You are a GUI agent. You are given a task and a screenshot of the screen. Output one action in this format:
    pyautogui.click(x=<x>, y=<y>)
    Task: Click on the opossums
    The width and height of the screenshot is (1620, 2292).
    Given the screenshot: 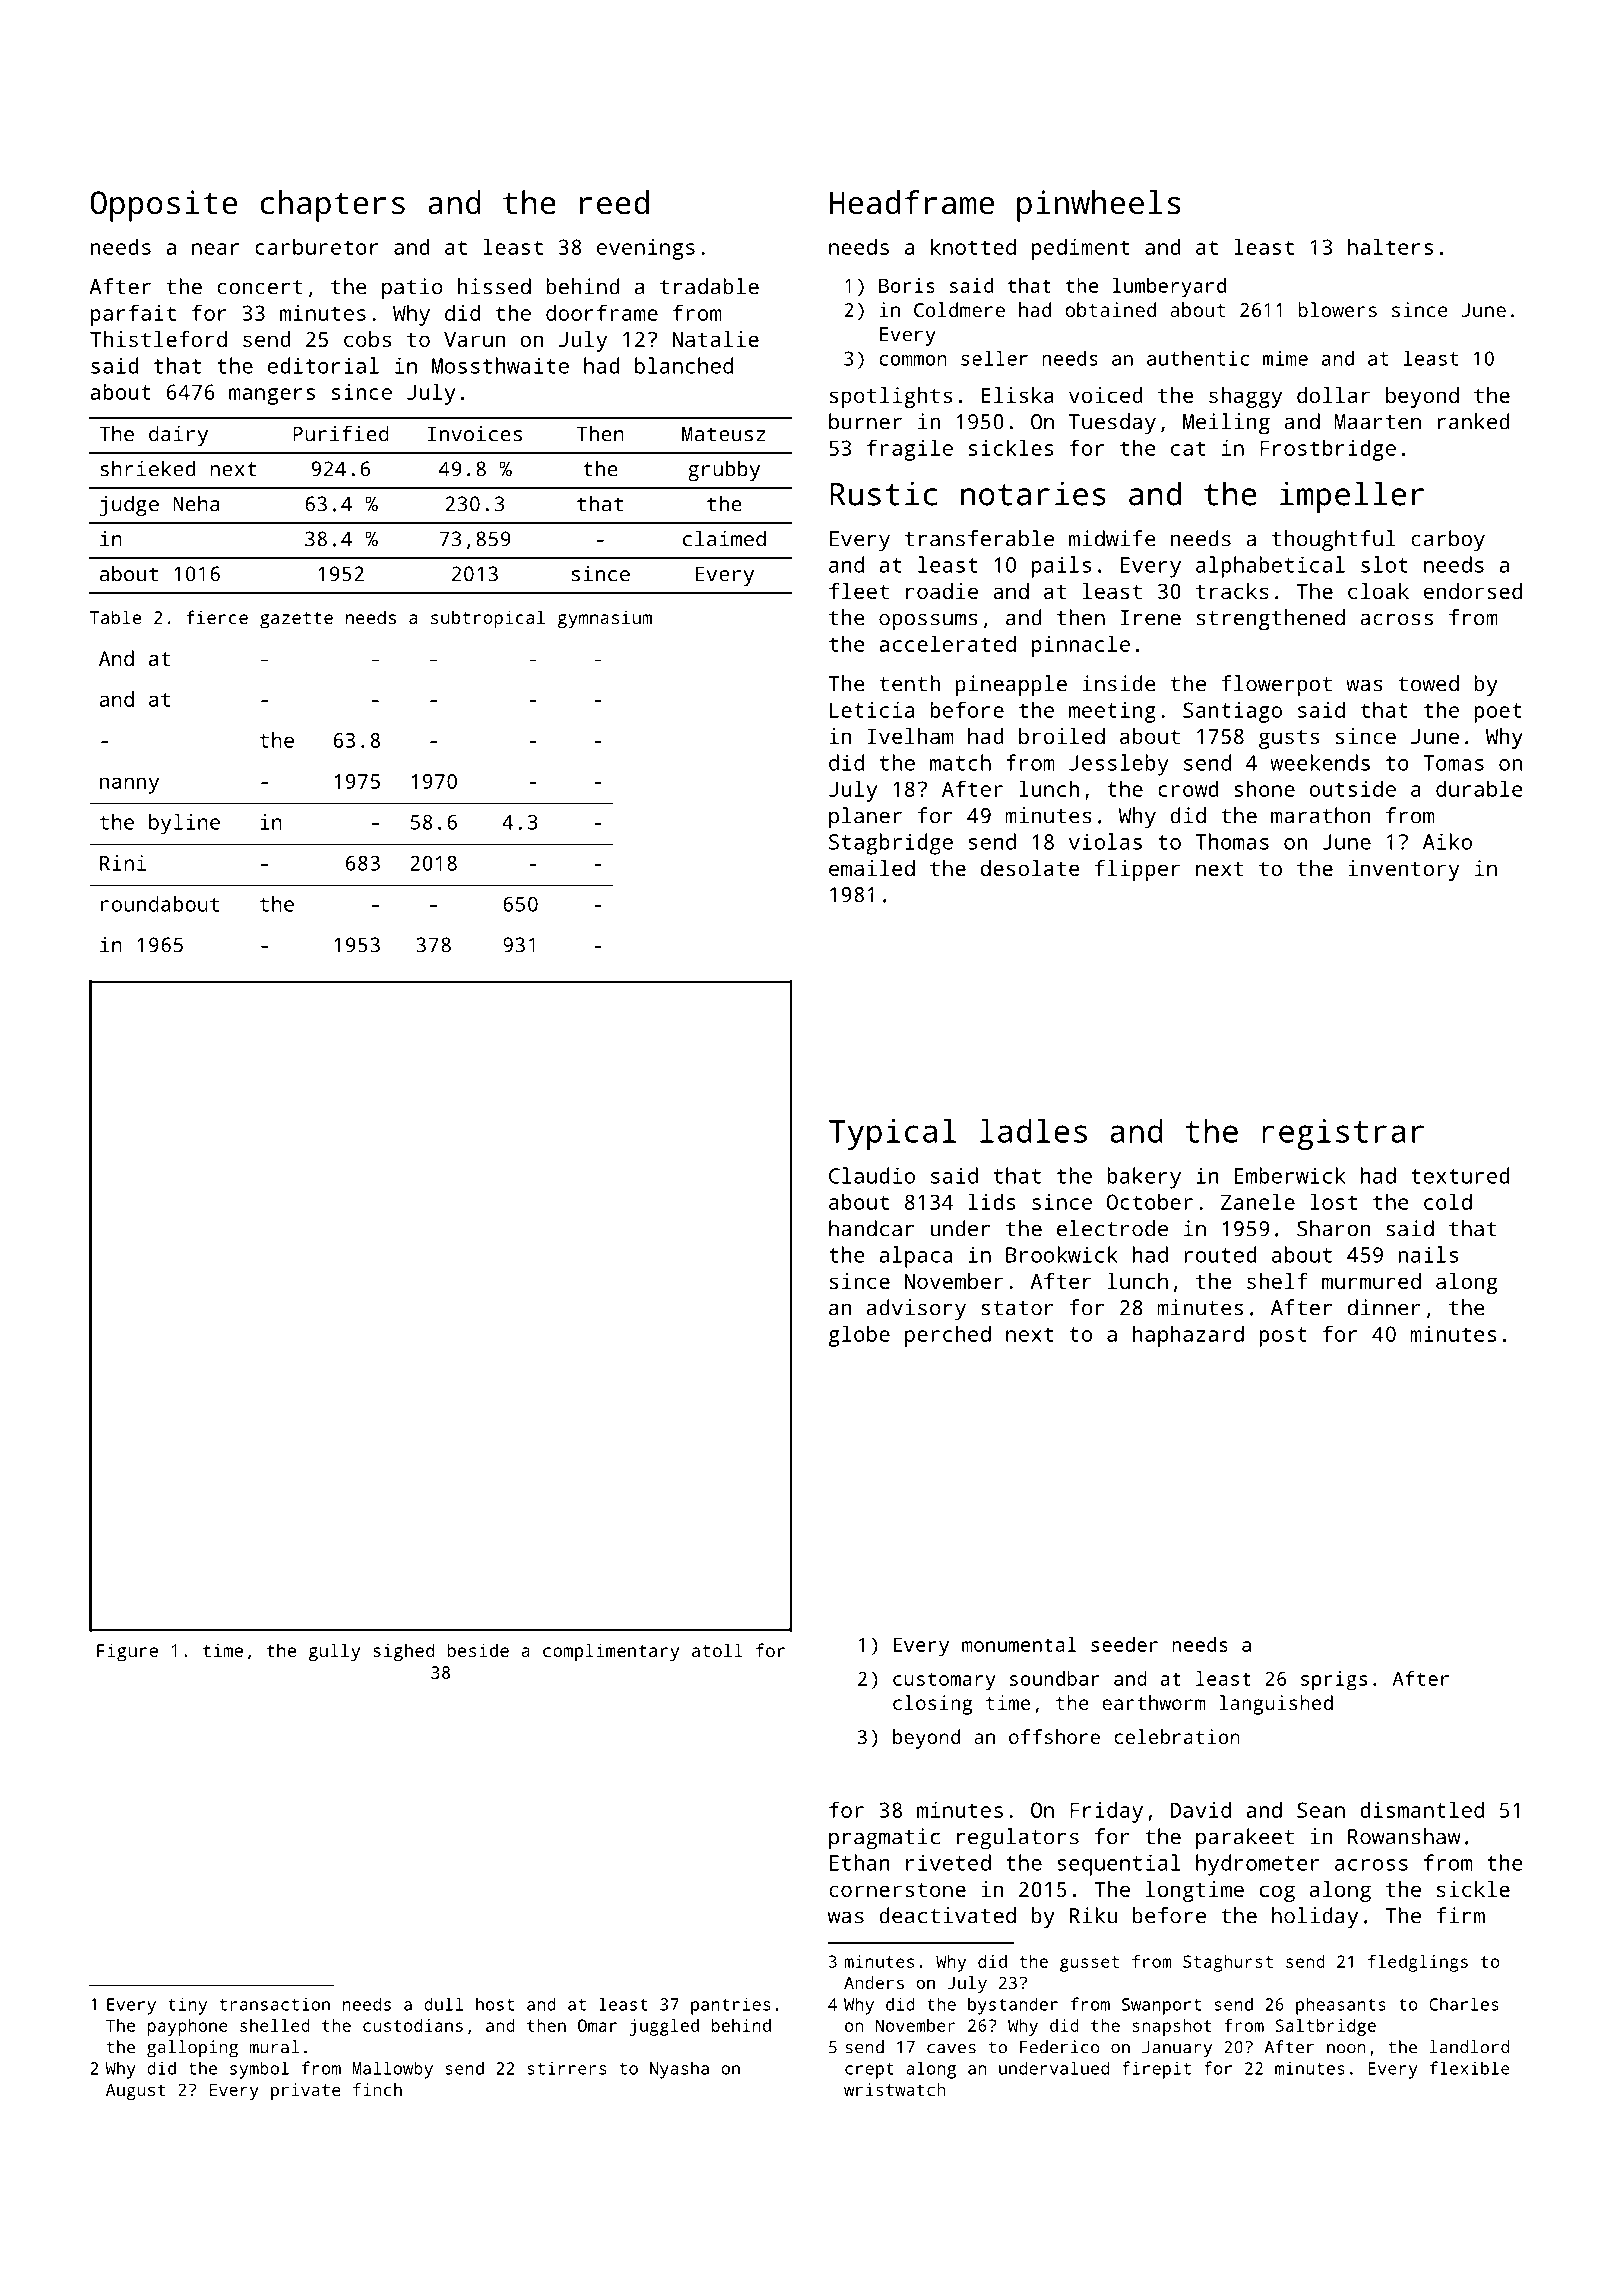 What is the action you would take?
    pyautogui.click(x=928, y=622)
